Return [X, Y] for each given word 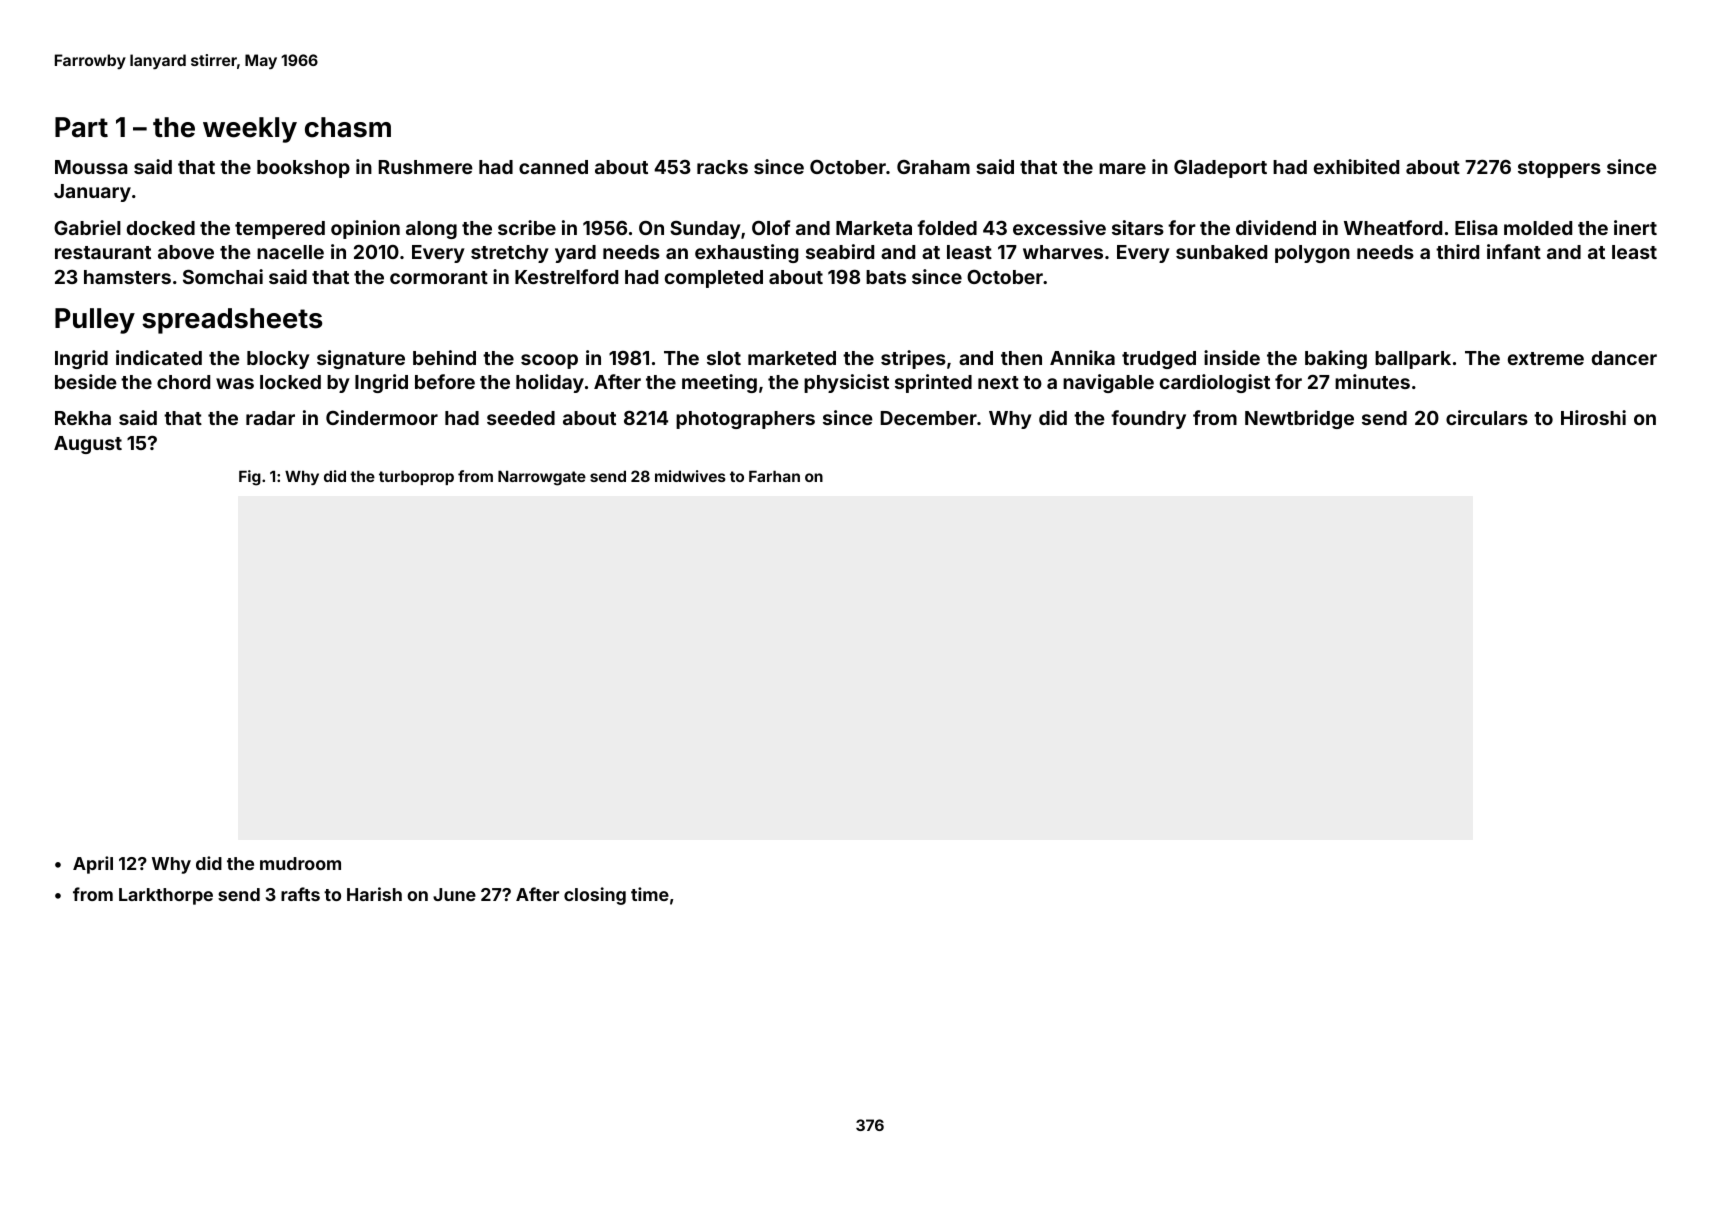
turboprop [416, 478]
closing [595, 896]
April [93, 865]
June [454, 894]
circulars [1487, 417]
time [650, 894]
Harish [374, 894]
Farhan [774, 476]
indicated [159, 357]
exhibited [1356, 166]
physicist [846, 383]
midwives [690, 476]
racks [722, 167]
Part [81, 127]
